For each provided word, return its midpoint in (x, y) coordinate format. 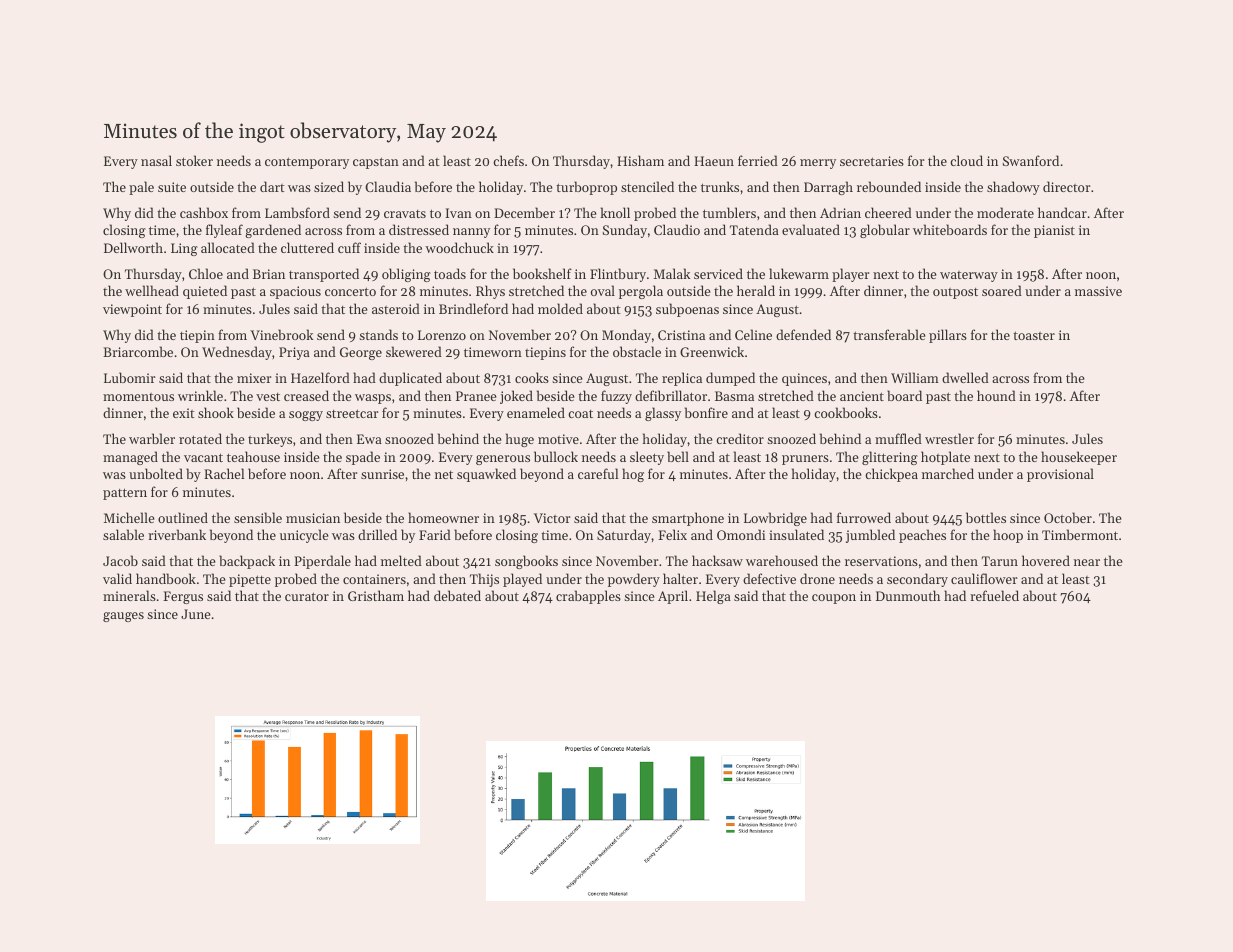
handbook (166, 578)
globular (885, 231)
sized (329, 186)
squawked (486, 475)
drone (817, 578)
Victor (552, 518)
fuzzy (616, 397)
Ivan (459, 213)
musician (313, 518)
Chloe (206, 273)
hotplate (945, 458)
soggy (306, 416)
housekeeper (1079, 458)
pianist (1054, 231)
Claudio (677, 229)
